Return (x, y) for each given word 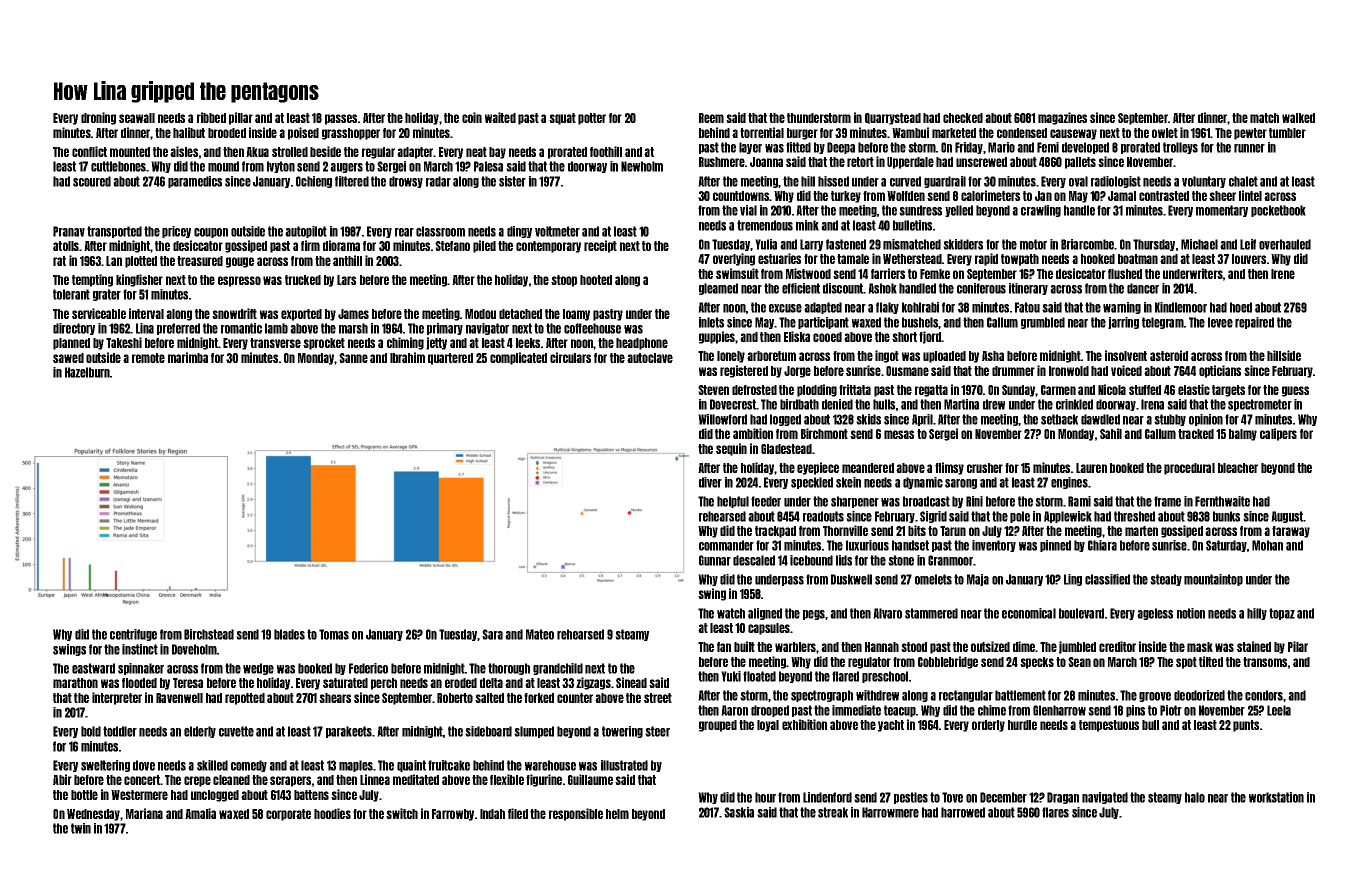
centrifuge (133, 635)
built (744, 646)
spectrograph (822, 696)
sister (512, 181)
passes (341, 119)
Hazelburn (87, 372)
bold (91, 731)
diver (710, 482)
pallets (1080, 163)
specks (1037, 663)
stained (1254, 646)
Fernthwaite (1222, 501)
